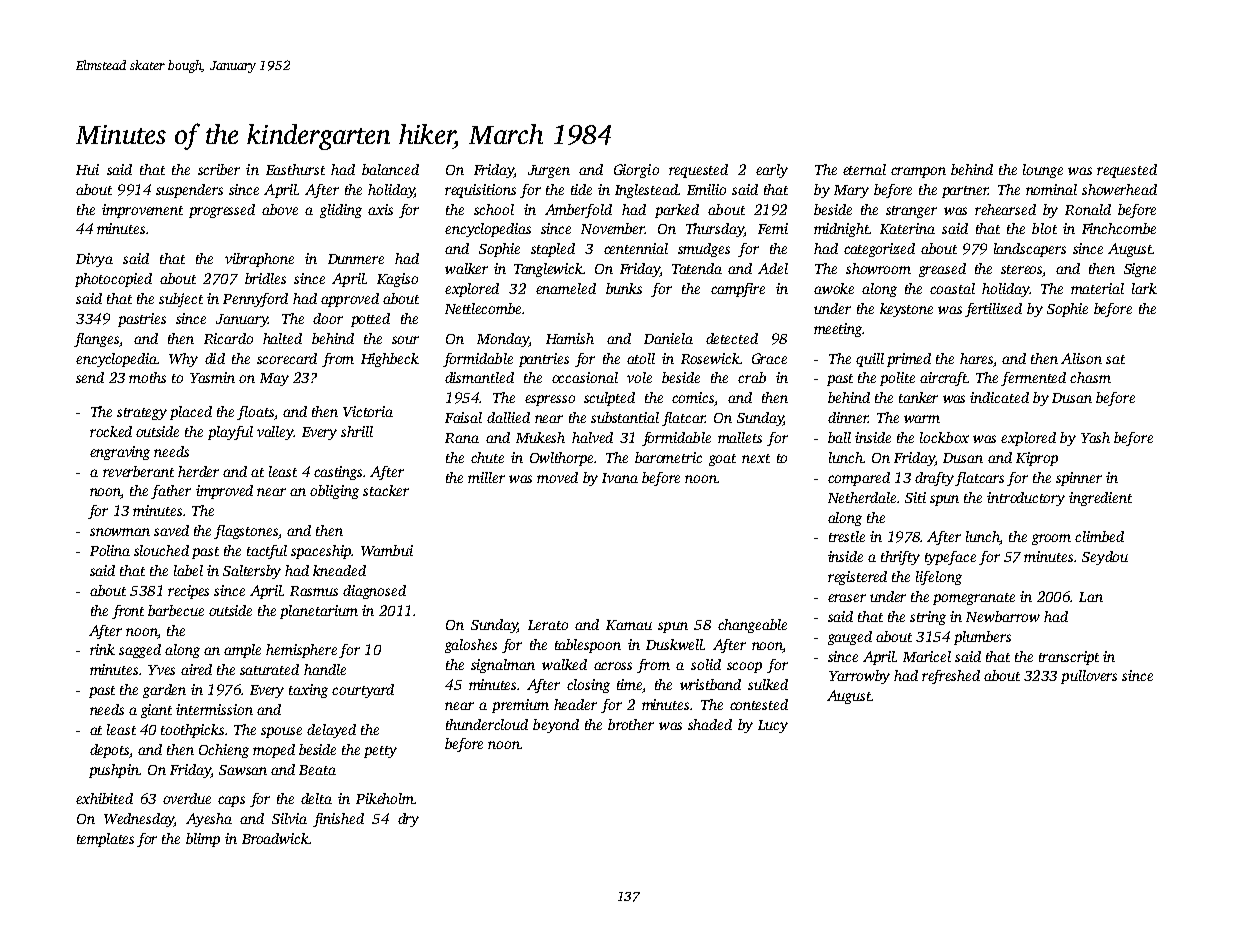  What do you see at coordinates (331, 731) in the image?
I see `delayed` at bounding box center [331, 731].
